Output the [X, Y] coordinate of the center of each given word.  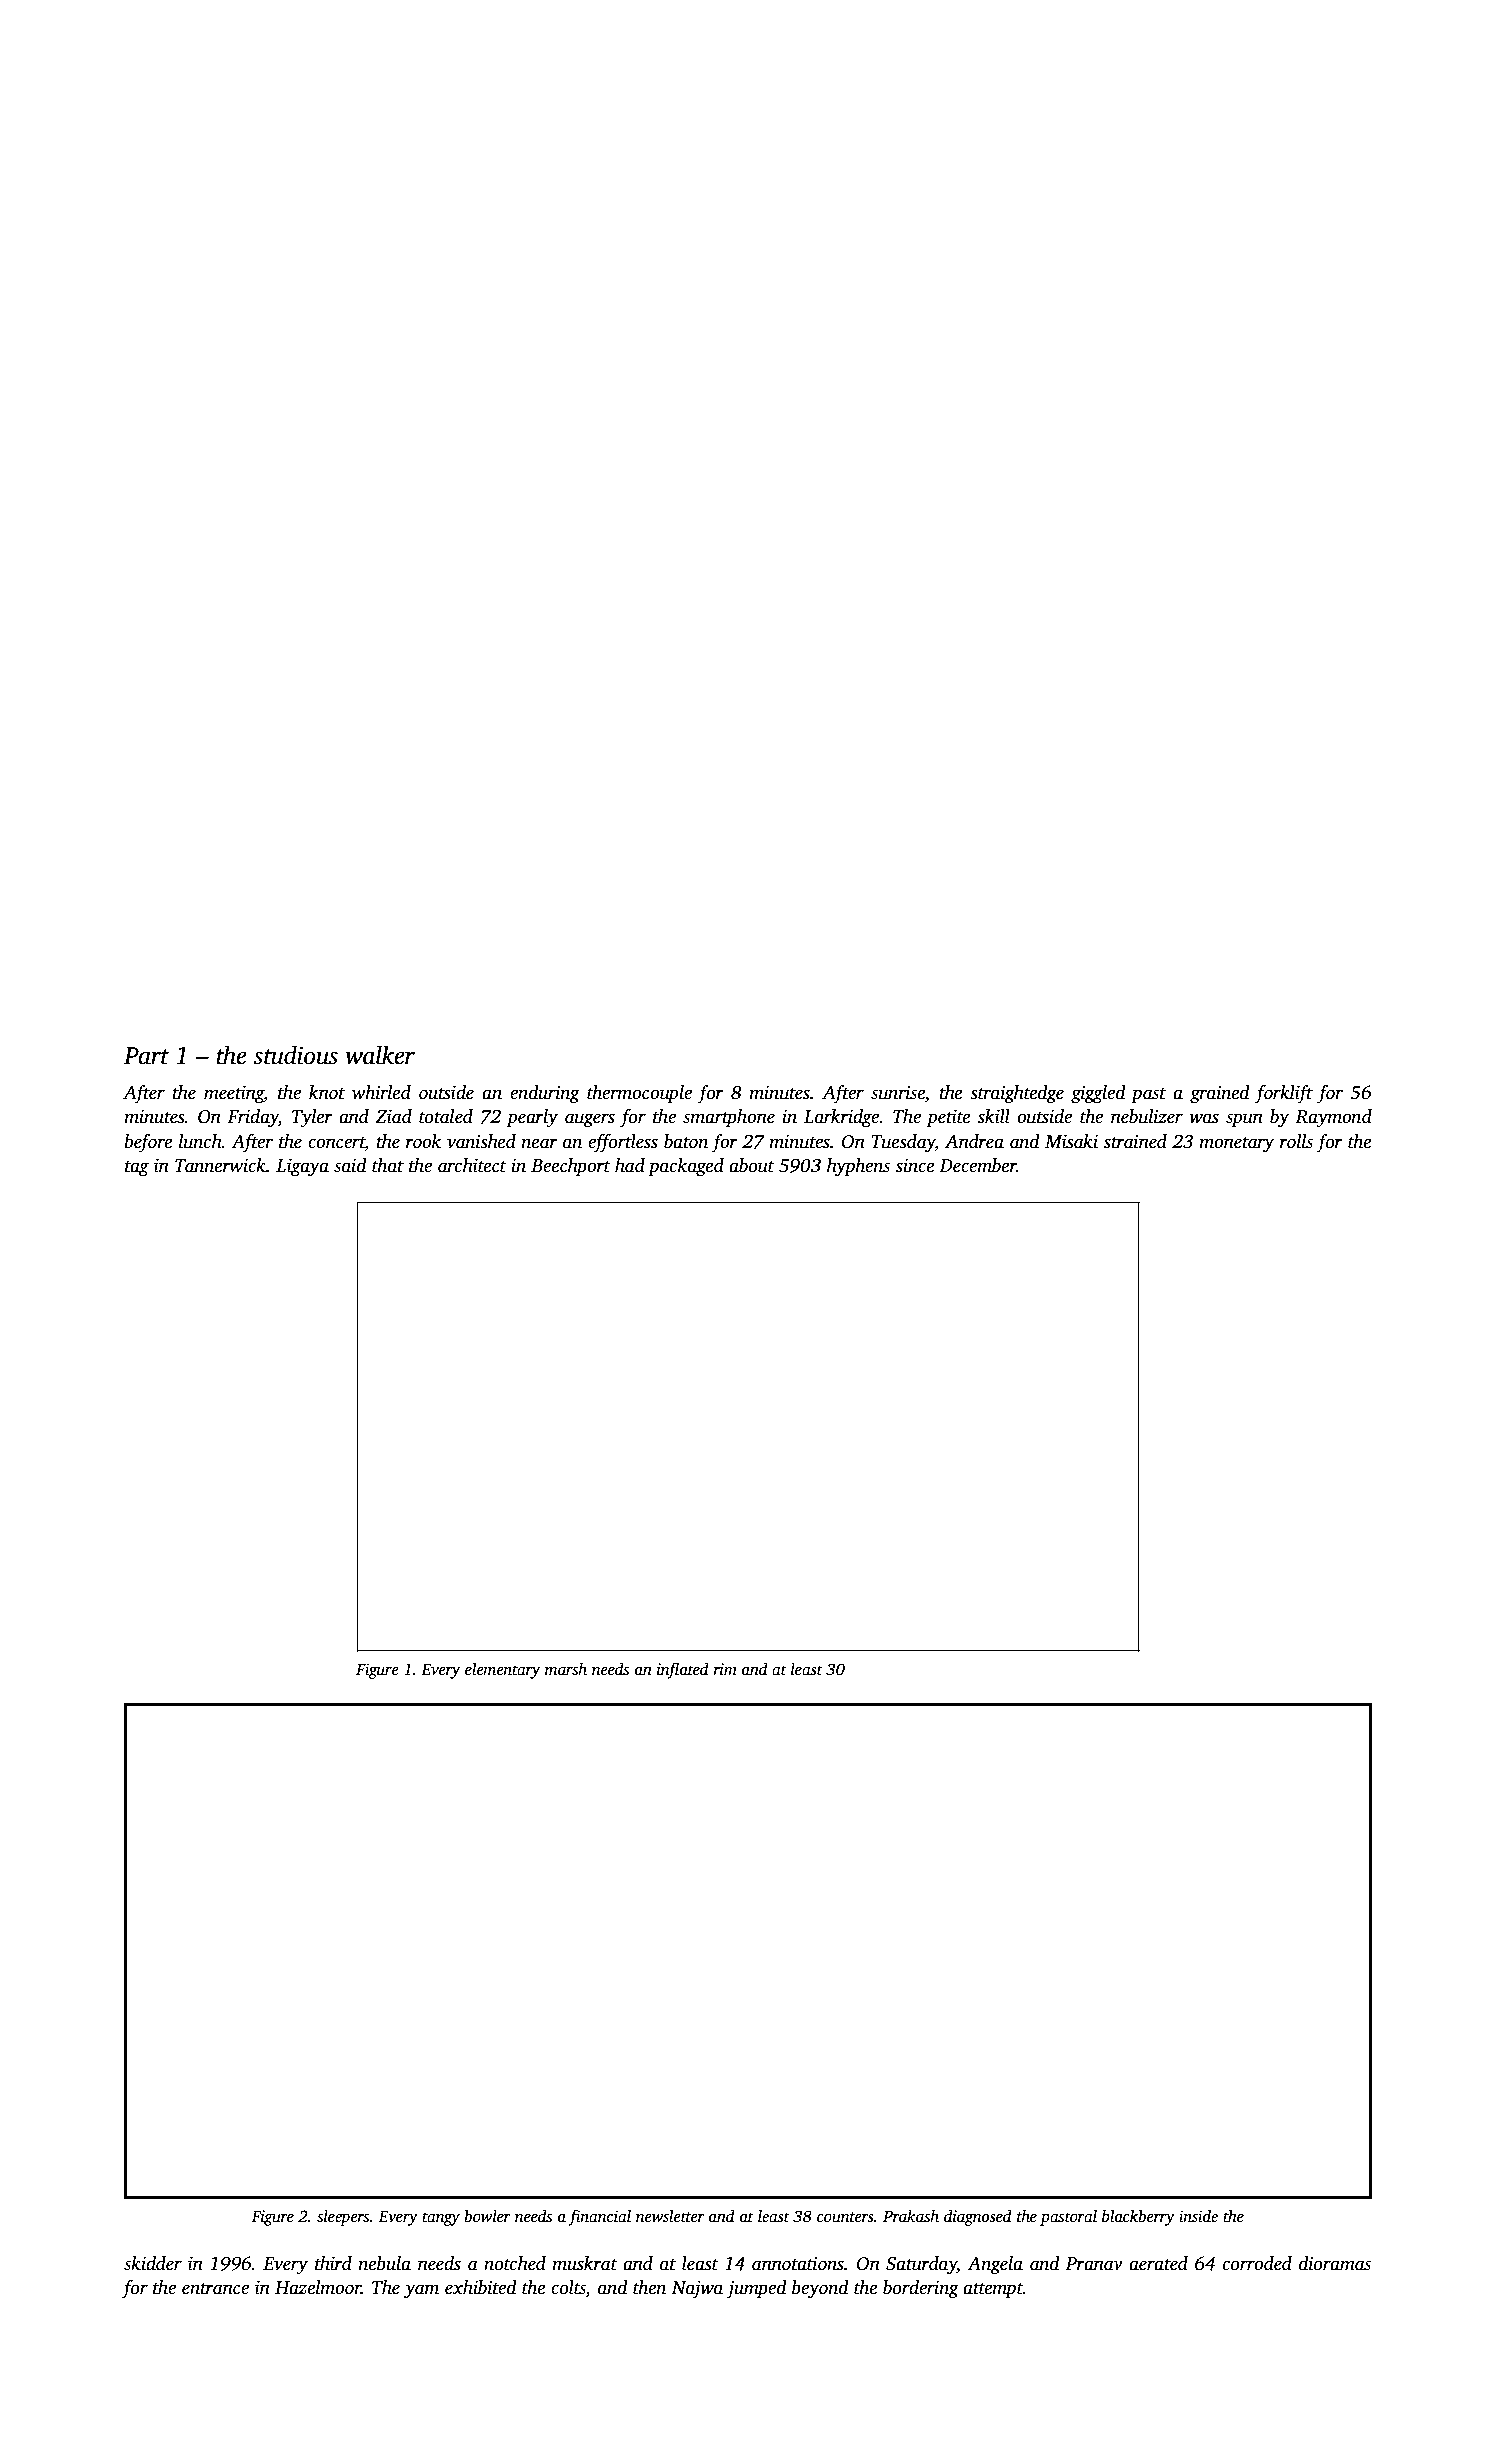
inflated [683, 1670]
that [388, 1165]
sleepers [343, 2218]
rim [725, 1669]
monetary [1236, 1145]
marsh [566, 1669]
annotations [798, 2264]
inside [1198, 2216]
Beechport [571, 1167]
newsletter [670, 2216]
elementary [502, 1671]
